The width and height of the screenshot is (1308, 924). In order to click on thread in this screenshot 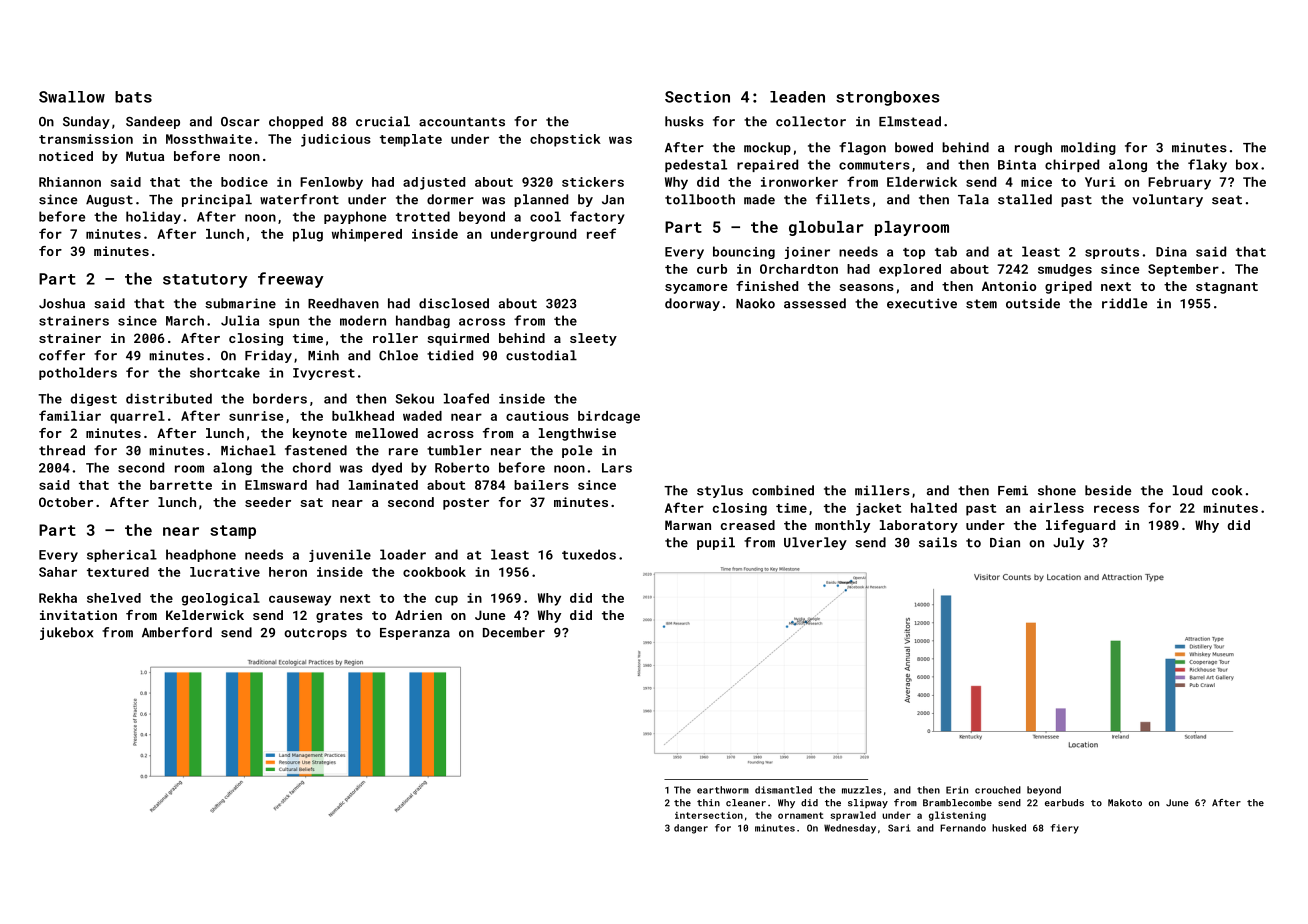, I will do `click(62, 450)`.
